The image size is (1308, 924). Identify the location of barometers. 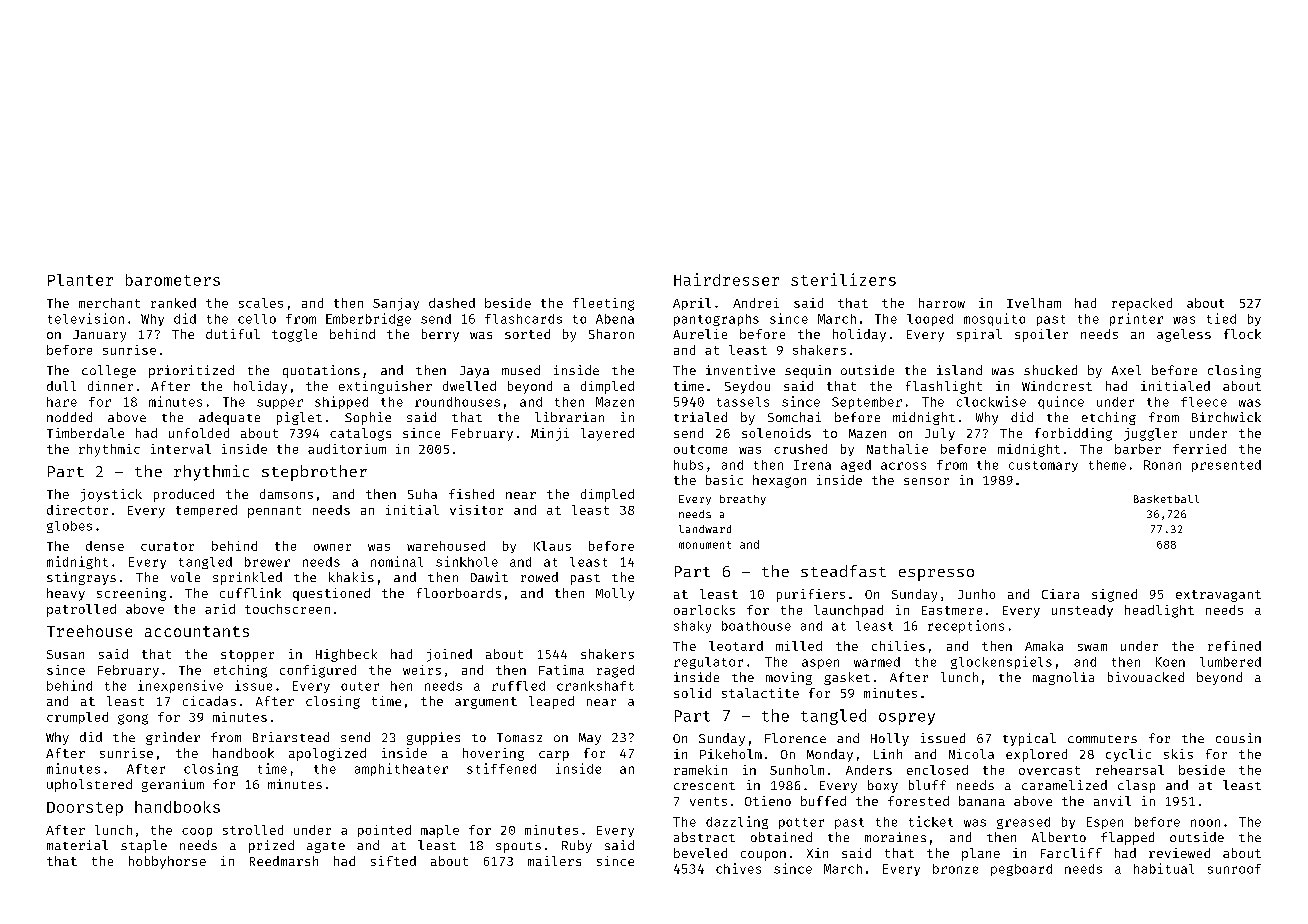
(173, 280).
